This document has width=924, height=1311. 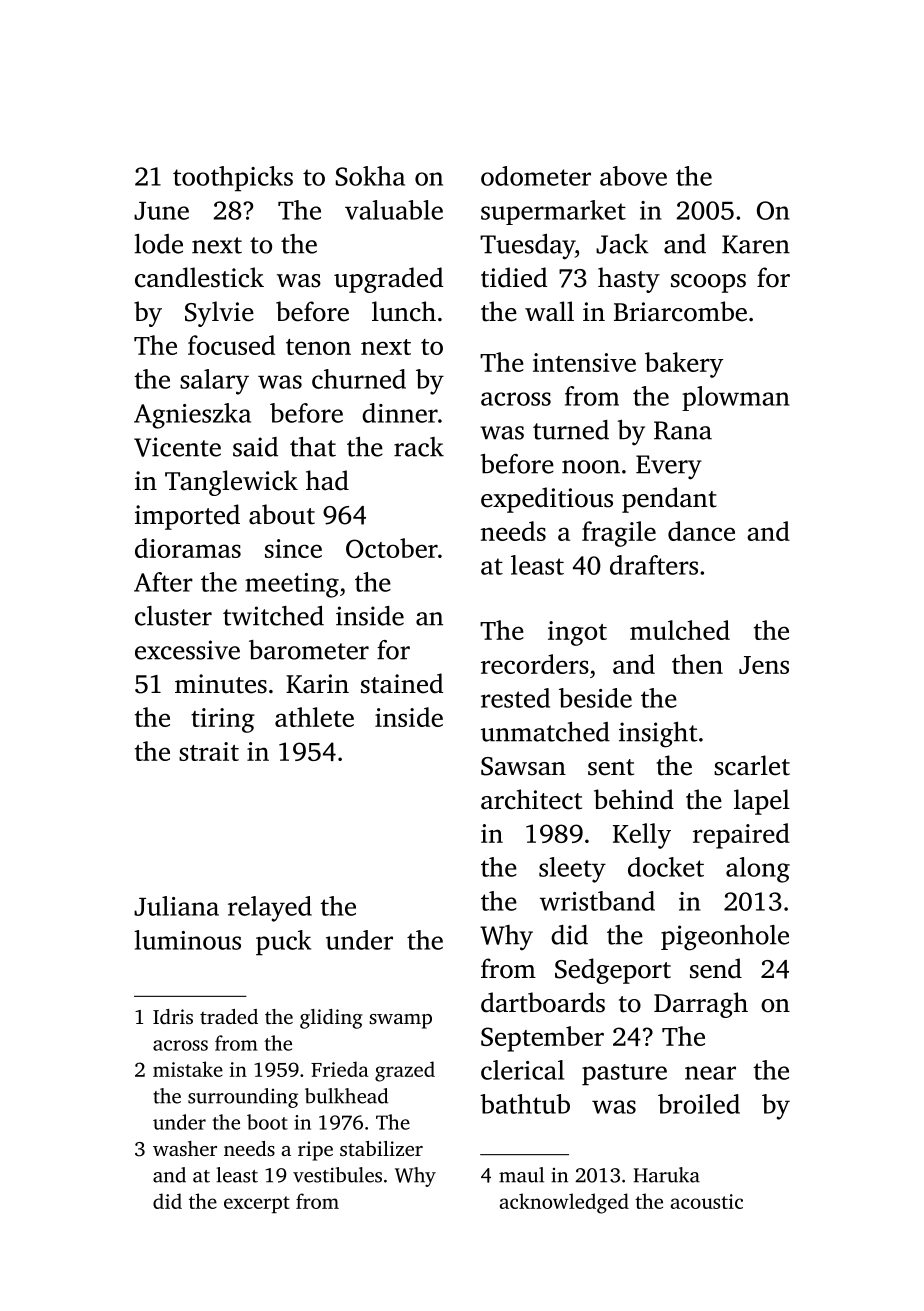 I want to click on focused, so click(x=231, y=345).
